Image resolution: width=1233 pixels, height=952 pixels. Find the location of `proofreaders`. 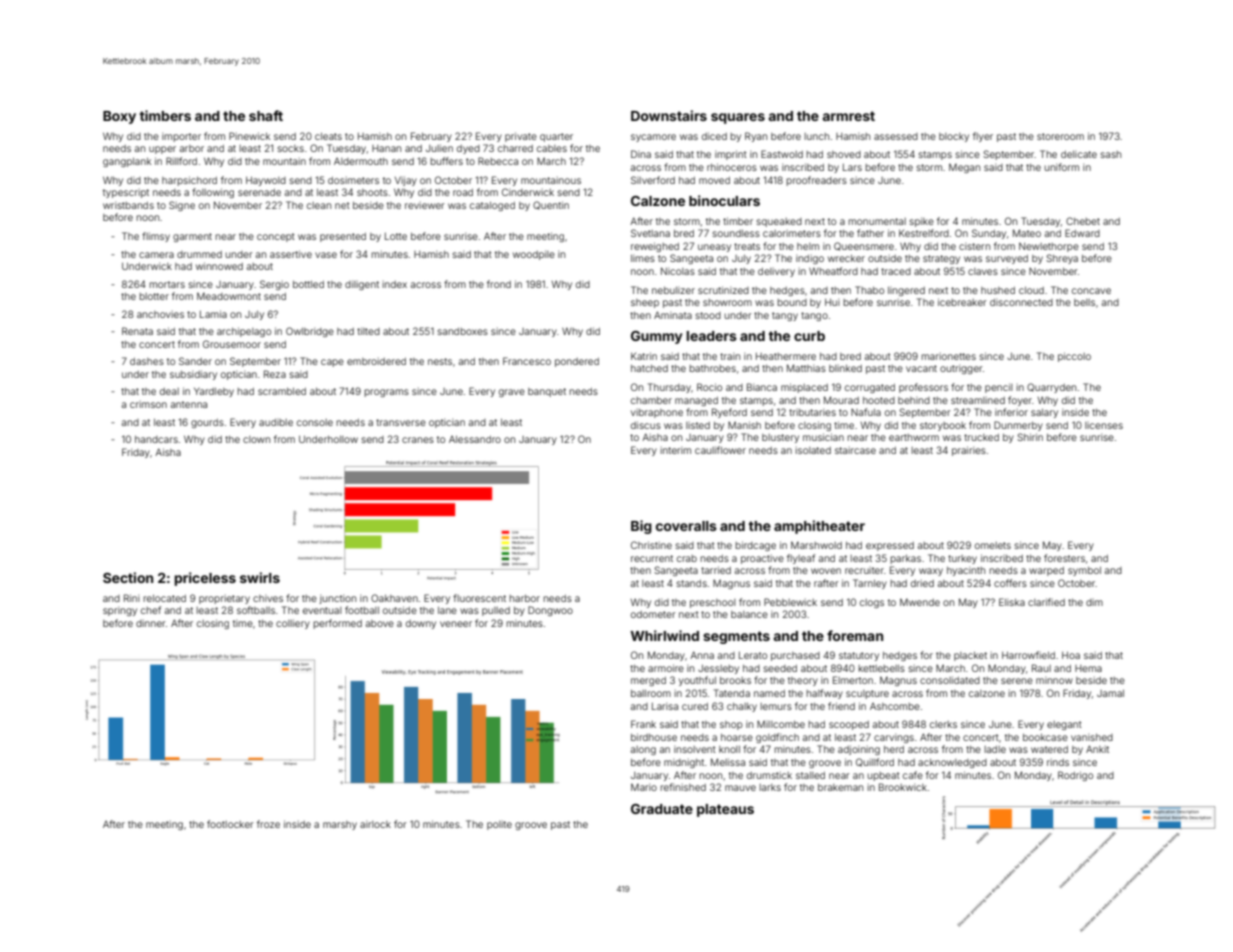

proofreaders is located at coordinates (816, 181).
